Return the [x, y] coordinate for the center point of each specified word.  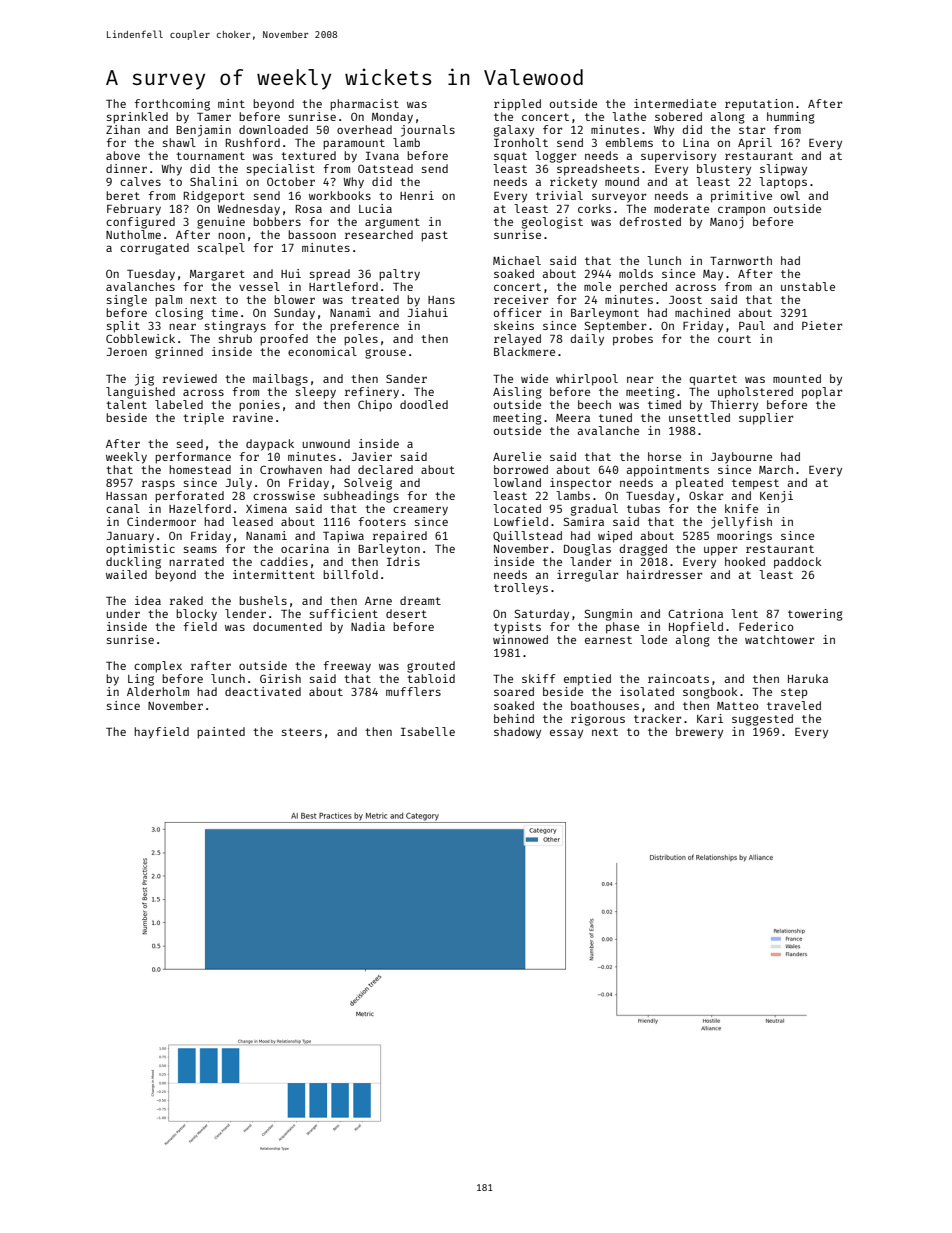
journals [428, 131]
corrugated [154, 249]
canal [123, 508]
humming [791, 118]
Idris [403, 561]
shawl [179, 142]
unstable [808, 286]
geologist [552, 223]
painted [221, 733]
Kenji [776, 497]
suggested [762, 720]
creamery [420, 511]
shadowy [517, 733]
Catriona [695, 613]
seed [190, 443]
